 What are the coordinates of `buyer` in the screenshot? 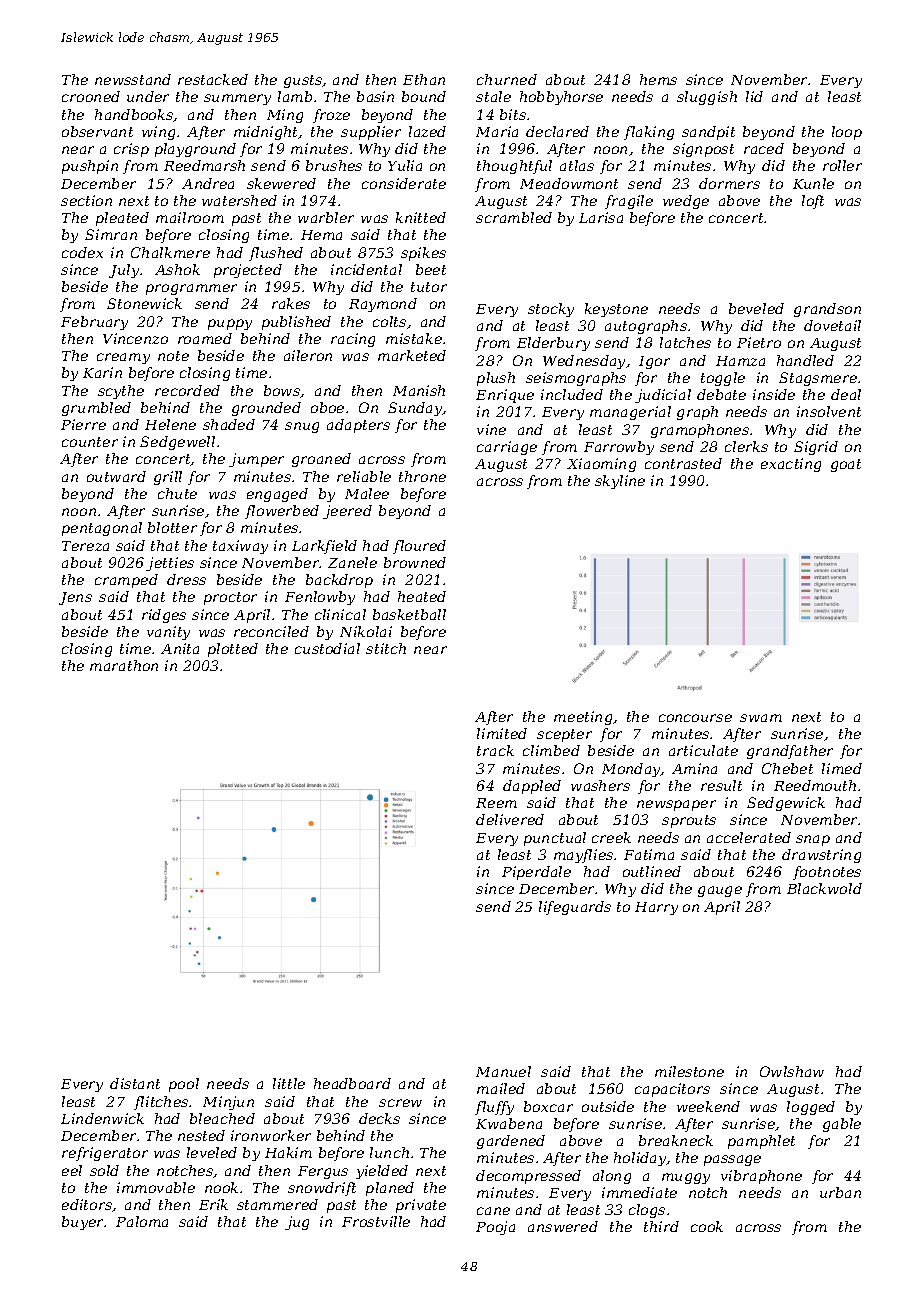 It's located at (83, 1223).
